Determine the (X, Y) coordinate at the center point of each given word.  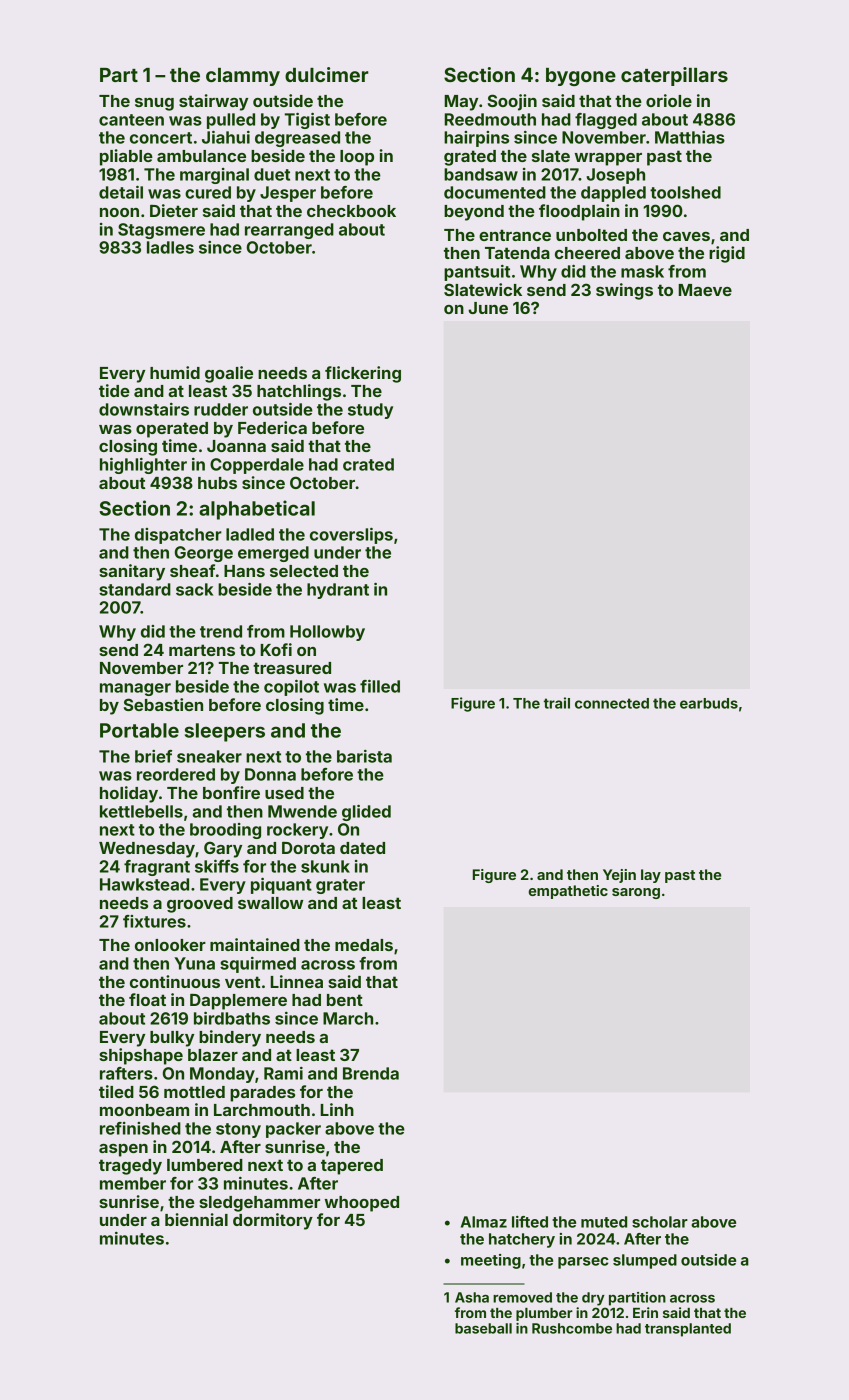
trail (557, 703)
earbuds (709, 703)
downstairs (144, 409)
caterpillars (674, 76)
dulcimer (327, 74)
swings (624, 291)
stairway (213, 102)
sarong (636, 893)
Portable (139, 730)
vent (242, 982)
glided (366, 813)
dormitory (273, 1221)
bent (345, 1000)
